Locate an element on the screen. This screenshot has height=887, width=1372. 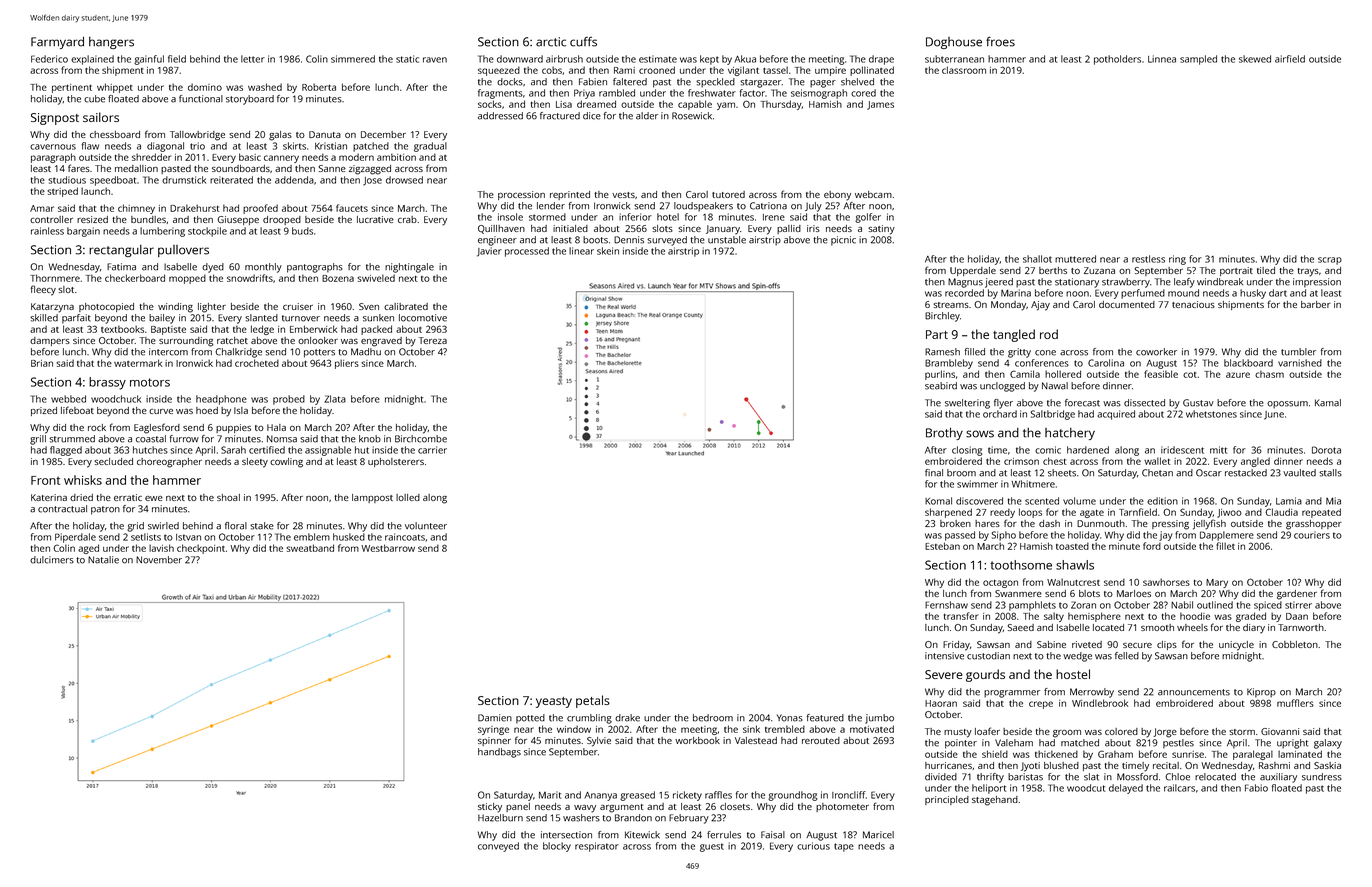
final is located at coordinates (934, 473).
